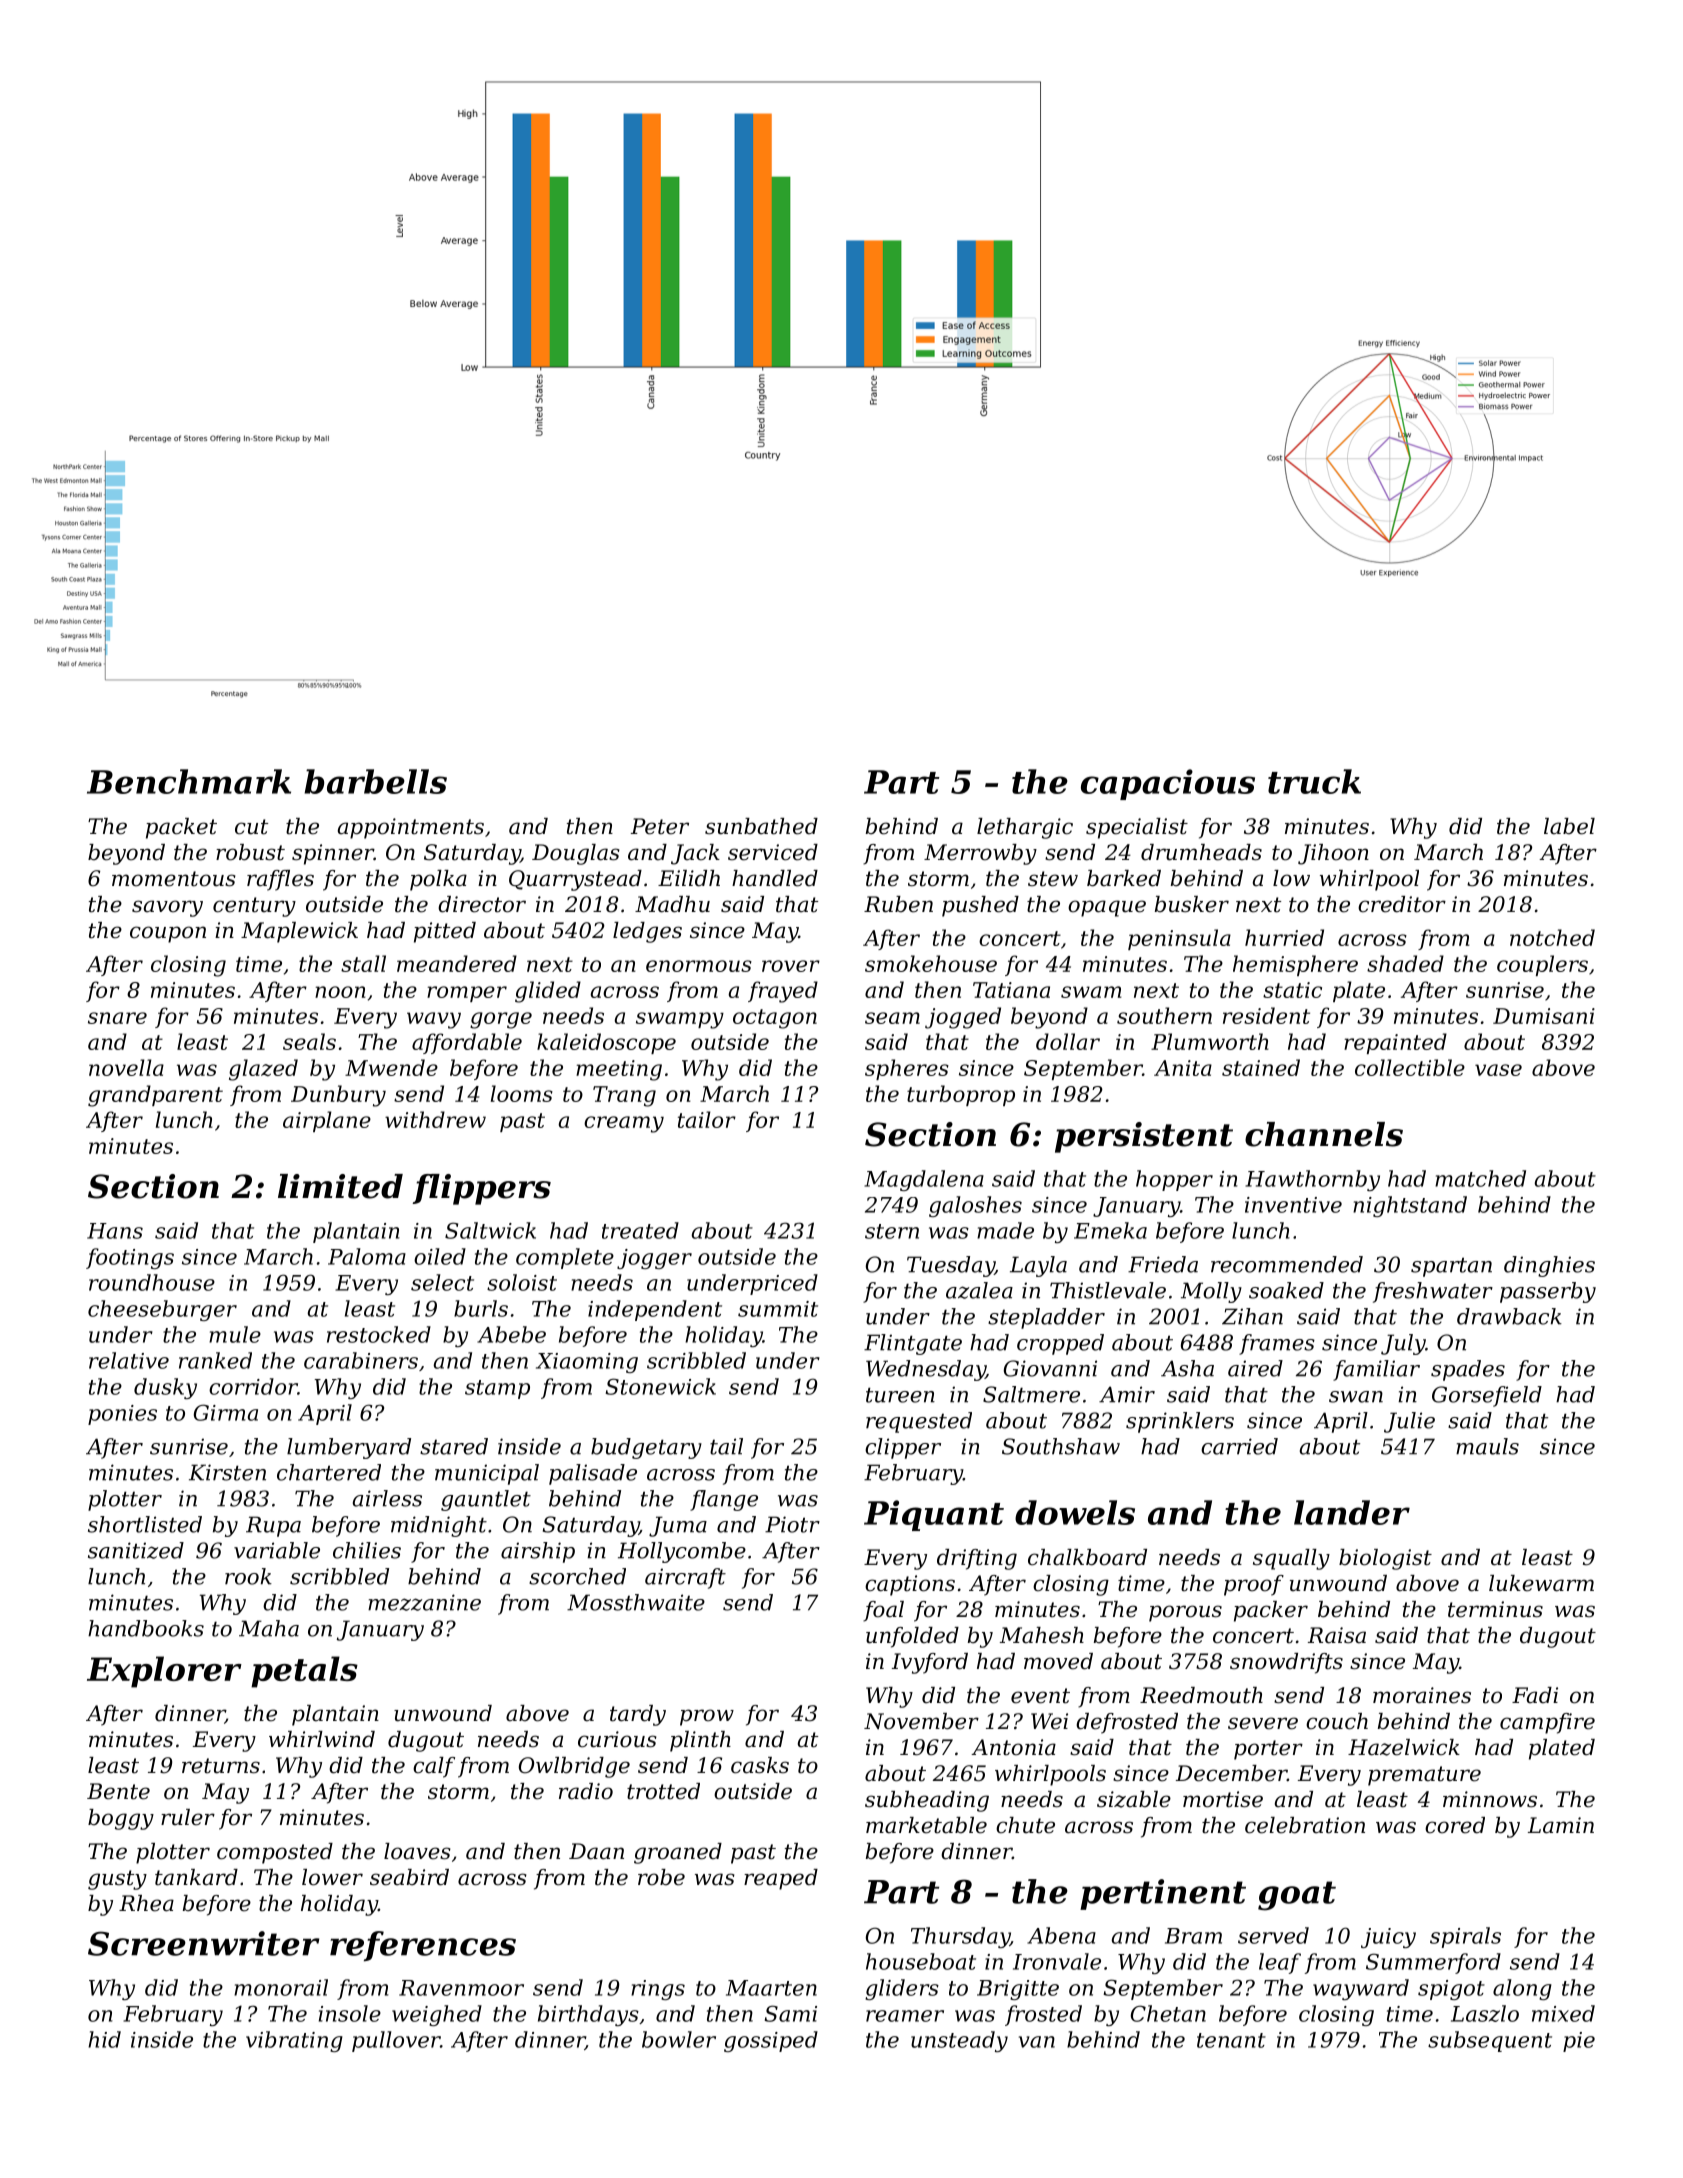 Image resolution: width=1683 pixels, height=2178 pixels. I want to click on withdrew, so click(435, 1119).
